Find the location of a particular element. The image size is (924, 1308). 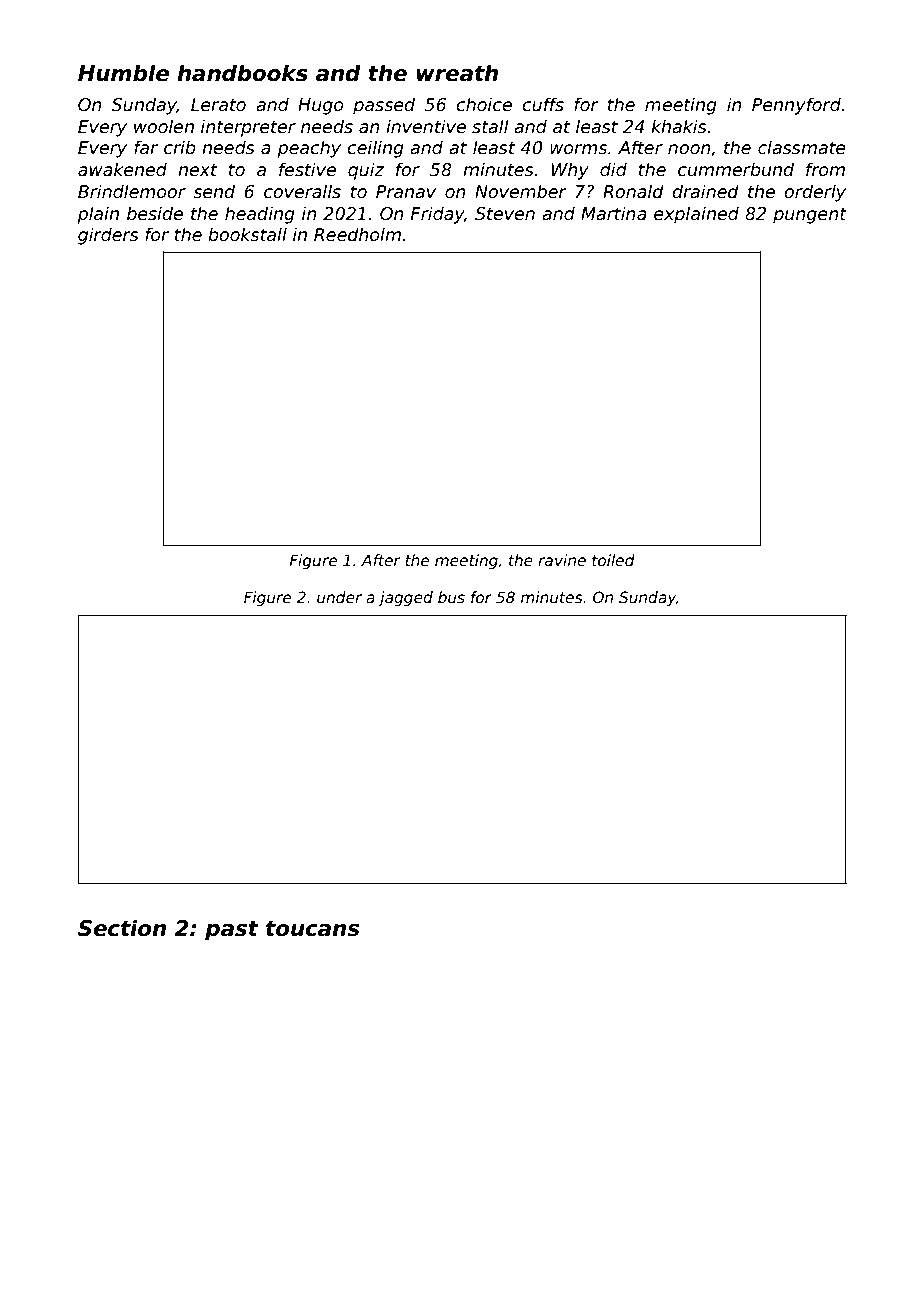

toucans is located at coordinates (312, 929).
